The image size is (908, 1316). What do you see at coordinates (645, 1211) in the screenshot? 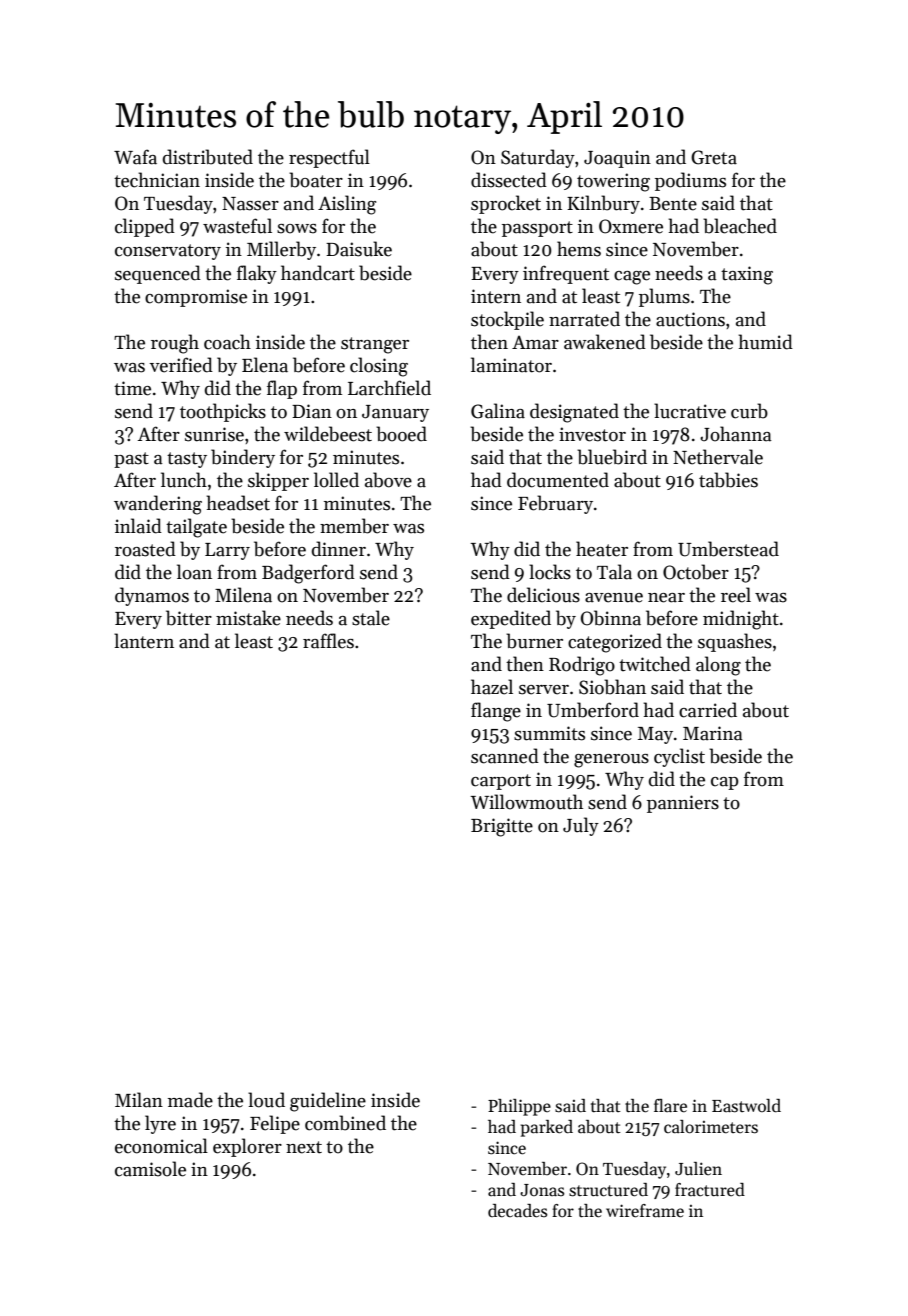
I see `wireframe` at bounding box center [645, 1211].
